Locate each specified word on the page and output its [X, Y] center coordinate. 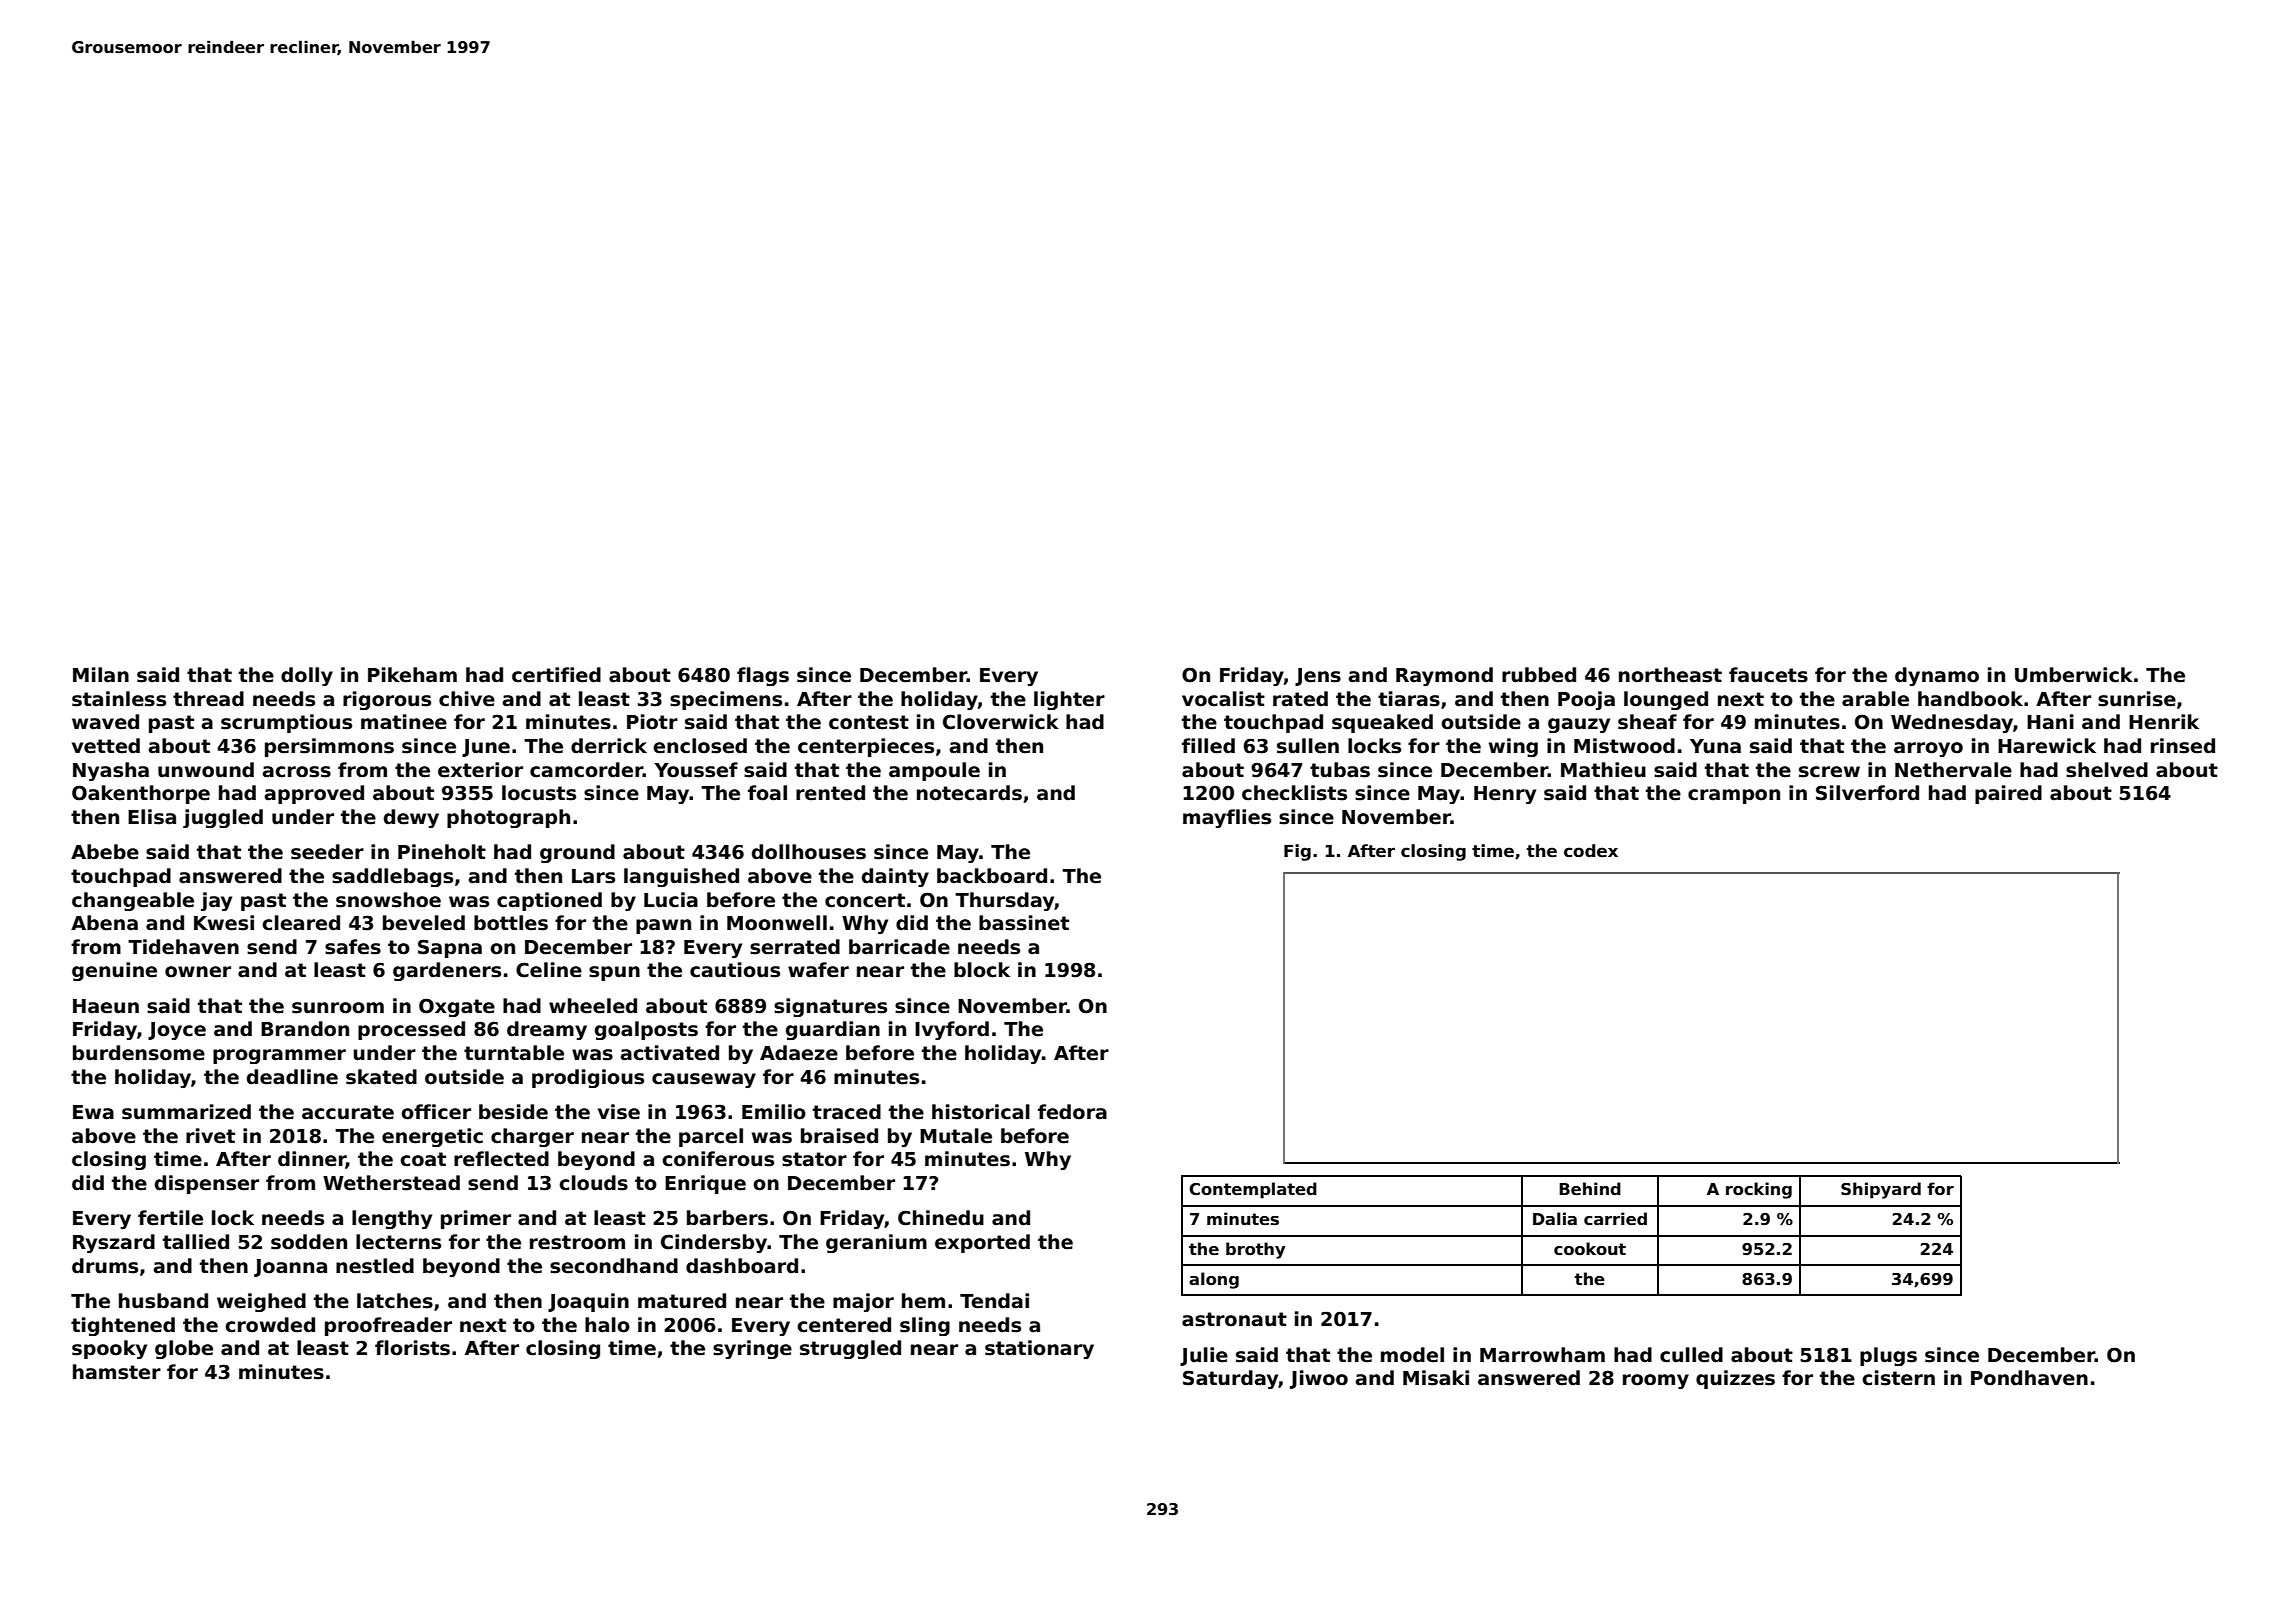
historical [981, 1112]
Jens [1318, 677]
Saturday [1230, 1379]
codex [1591, 851]
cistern [1898, 1378]
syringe [752, 1349]
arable [1875, 699]
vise [619, 1112]
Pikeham [412, 675]
